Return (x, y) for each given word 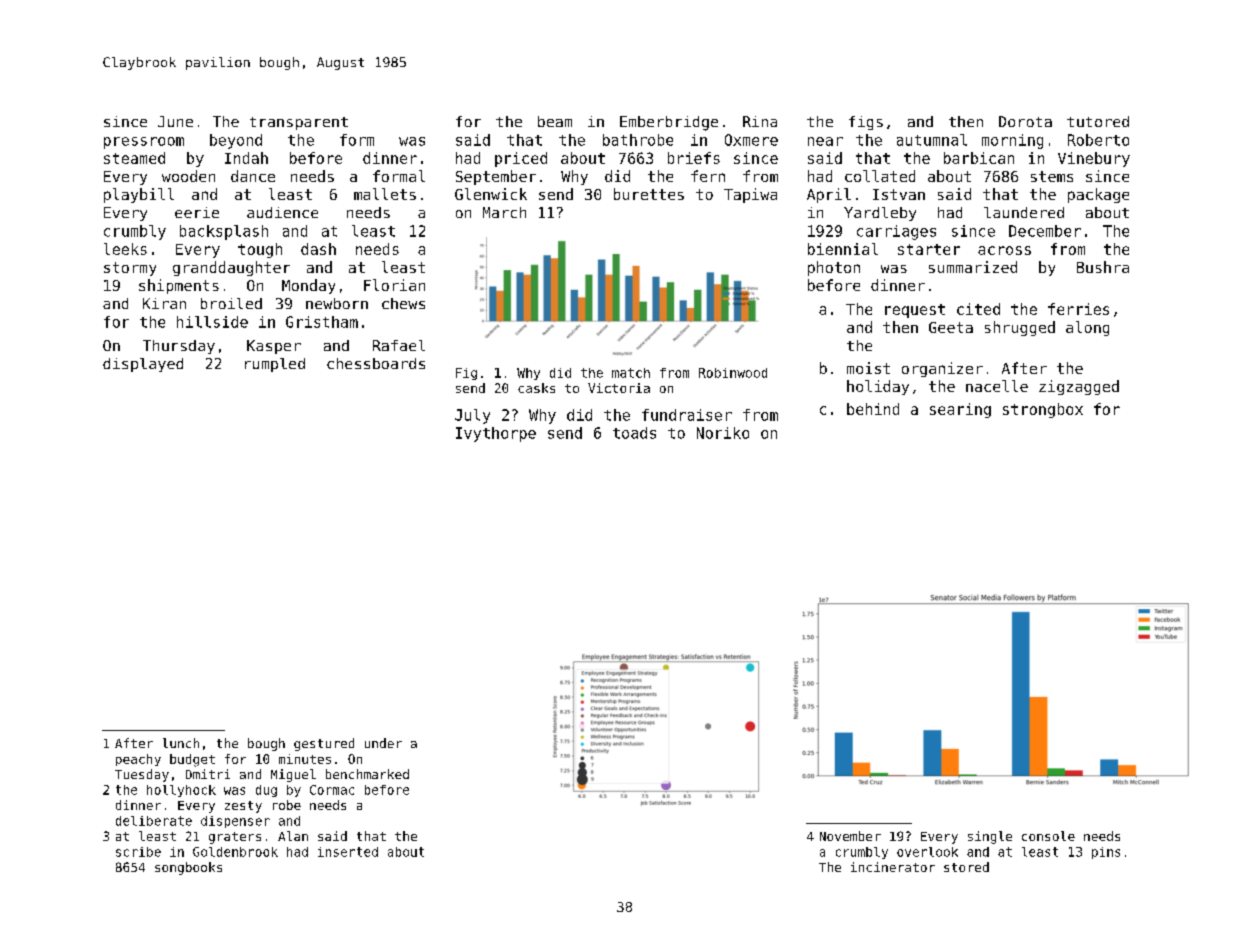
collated (880, 176)
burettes (649, 194)
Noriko (723, 433)
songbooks (188, 868)
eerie (197, 212)
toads (634, 433)
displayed (143, 365)
